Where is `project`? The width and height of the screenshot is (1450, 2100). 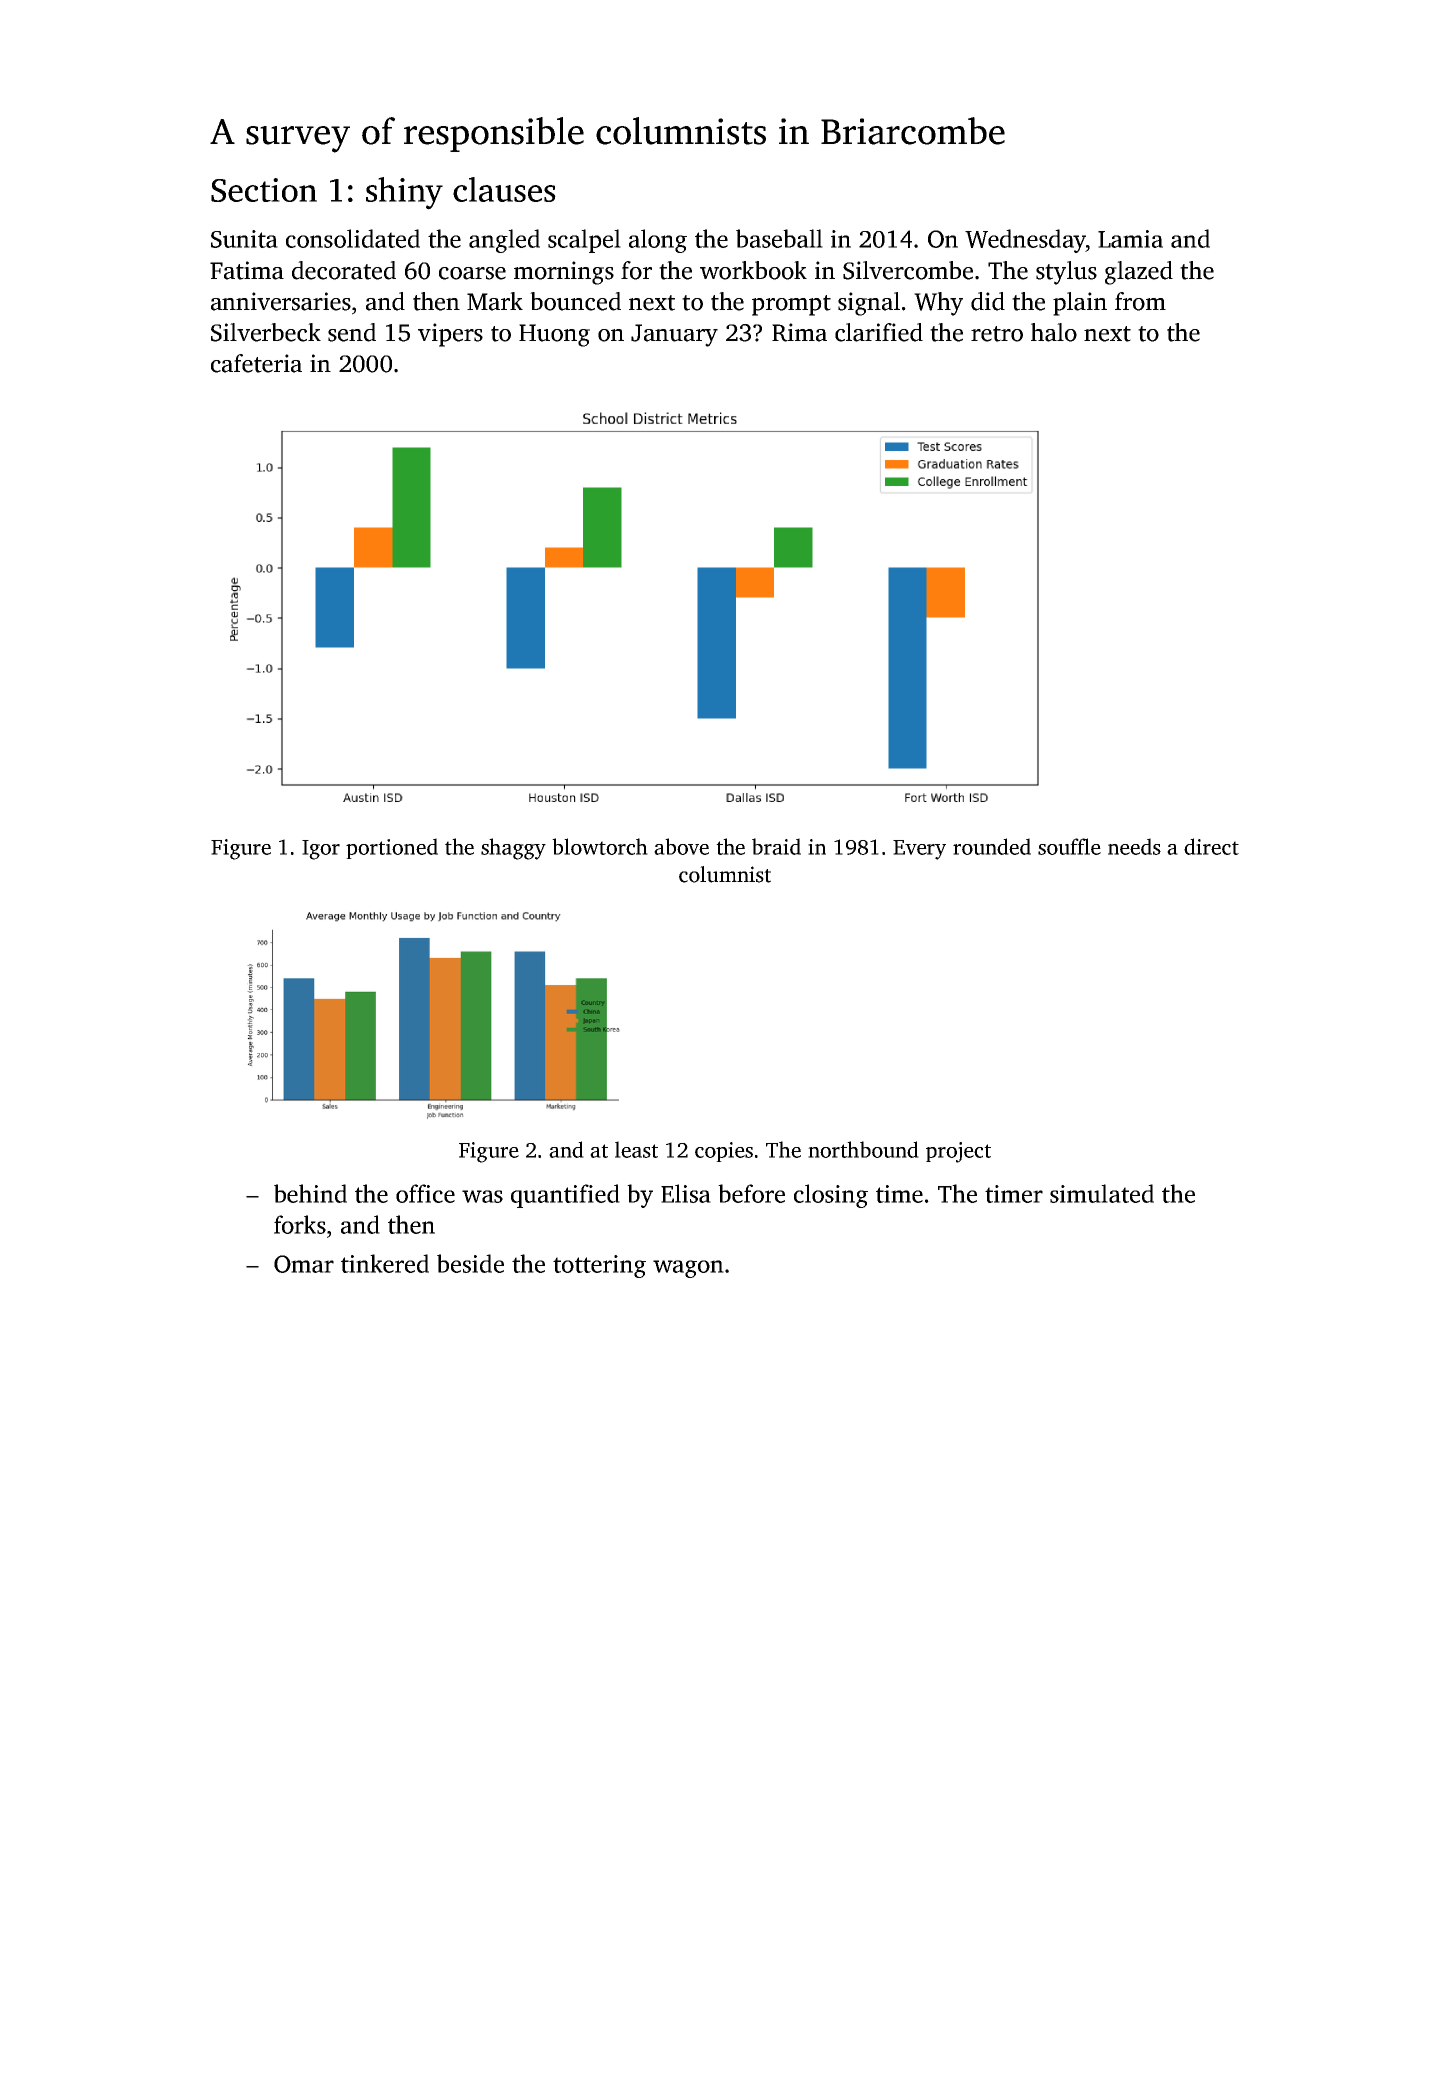 project is located at coordinates (958, 1152).
